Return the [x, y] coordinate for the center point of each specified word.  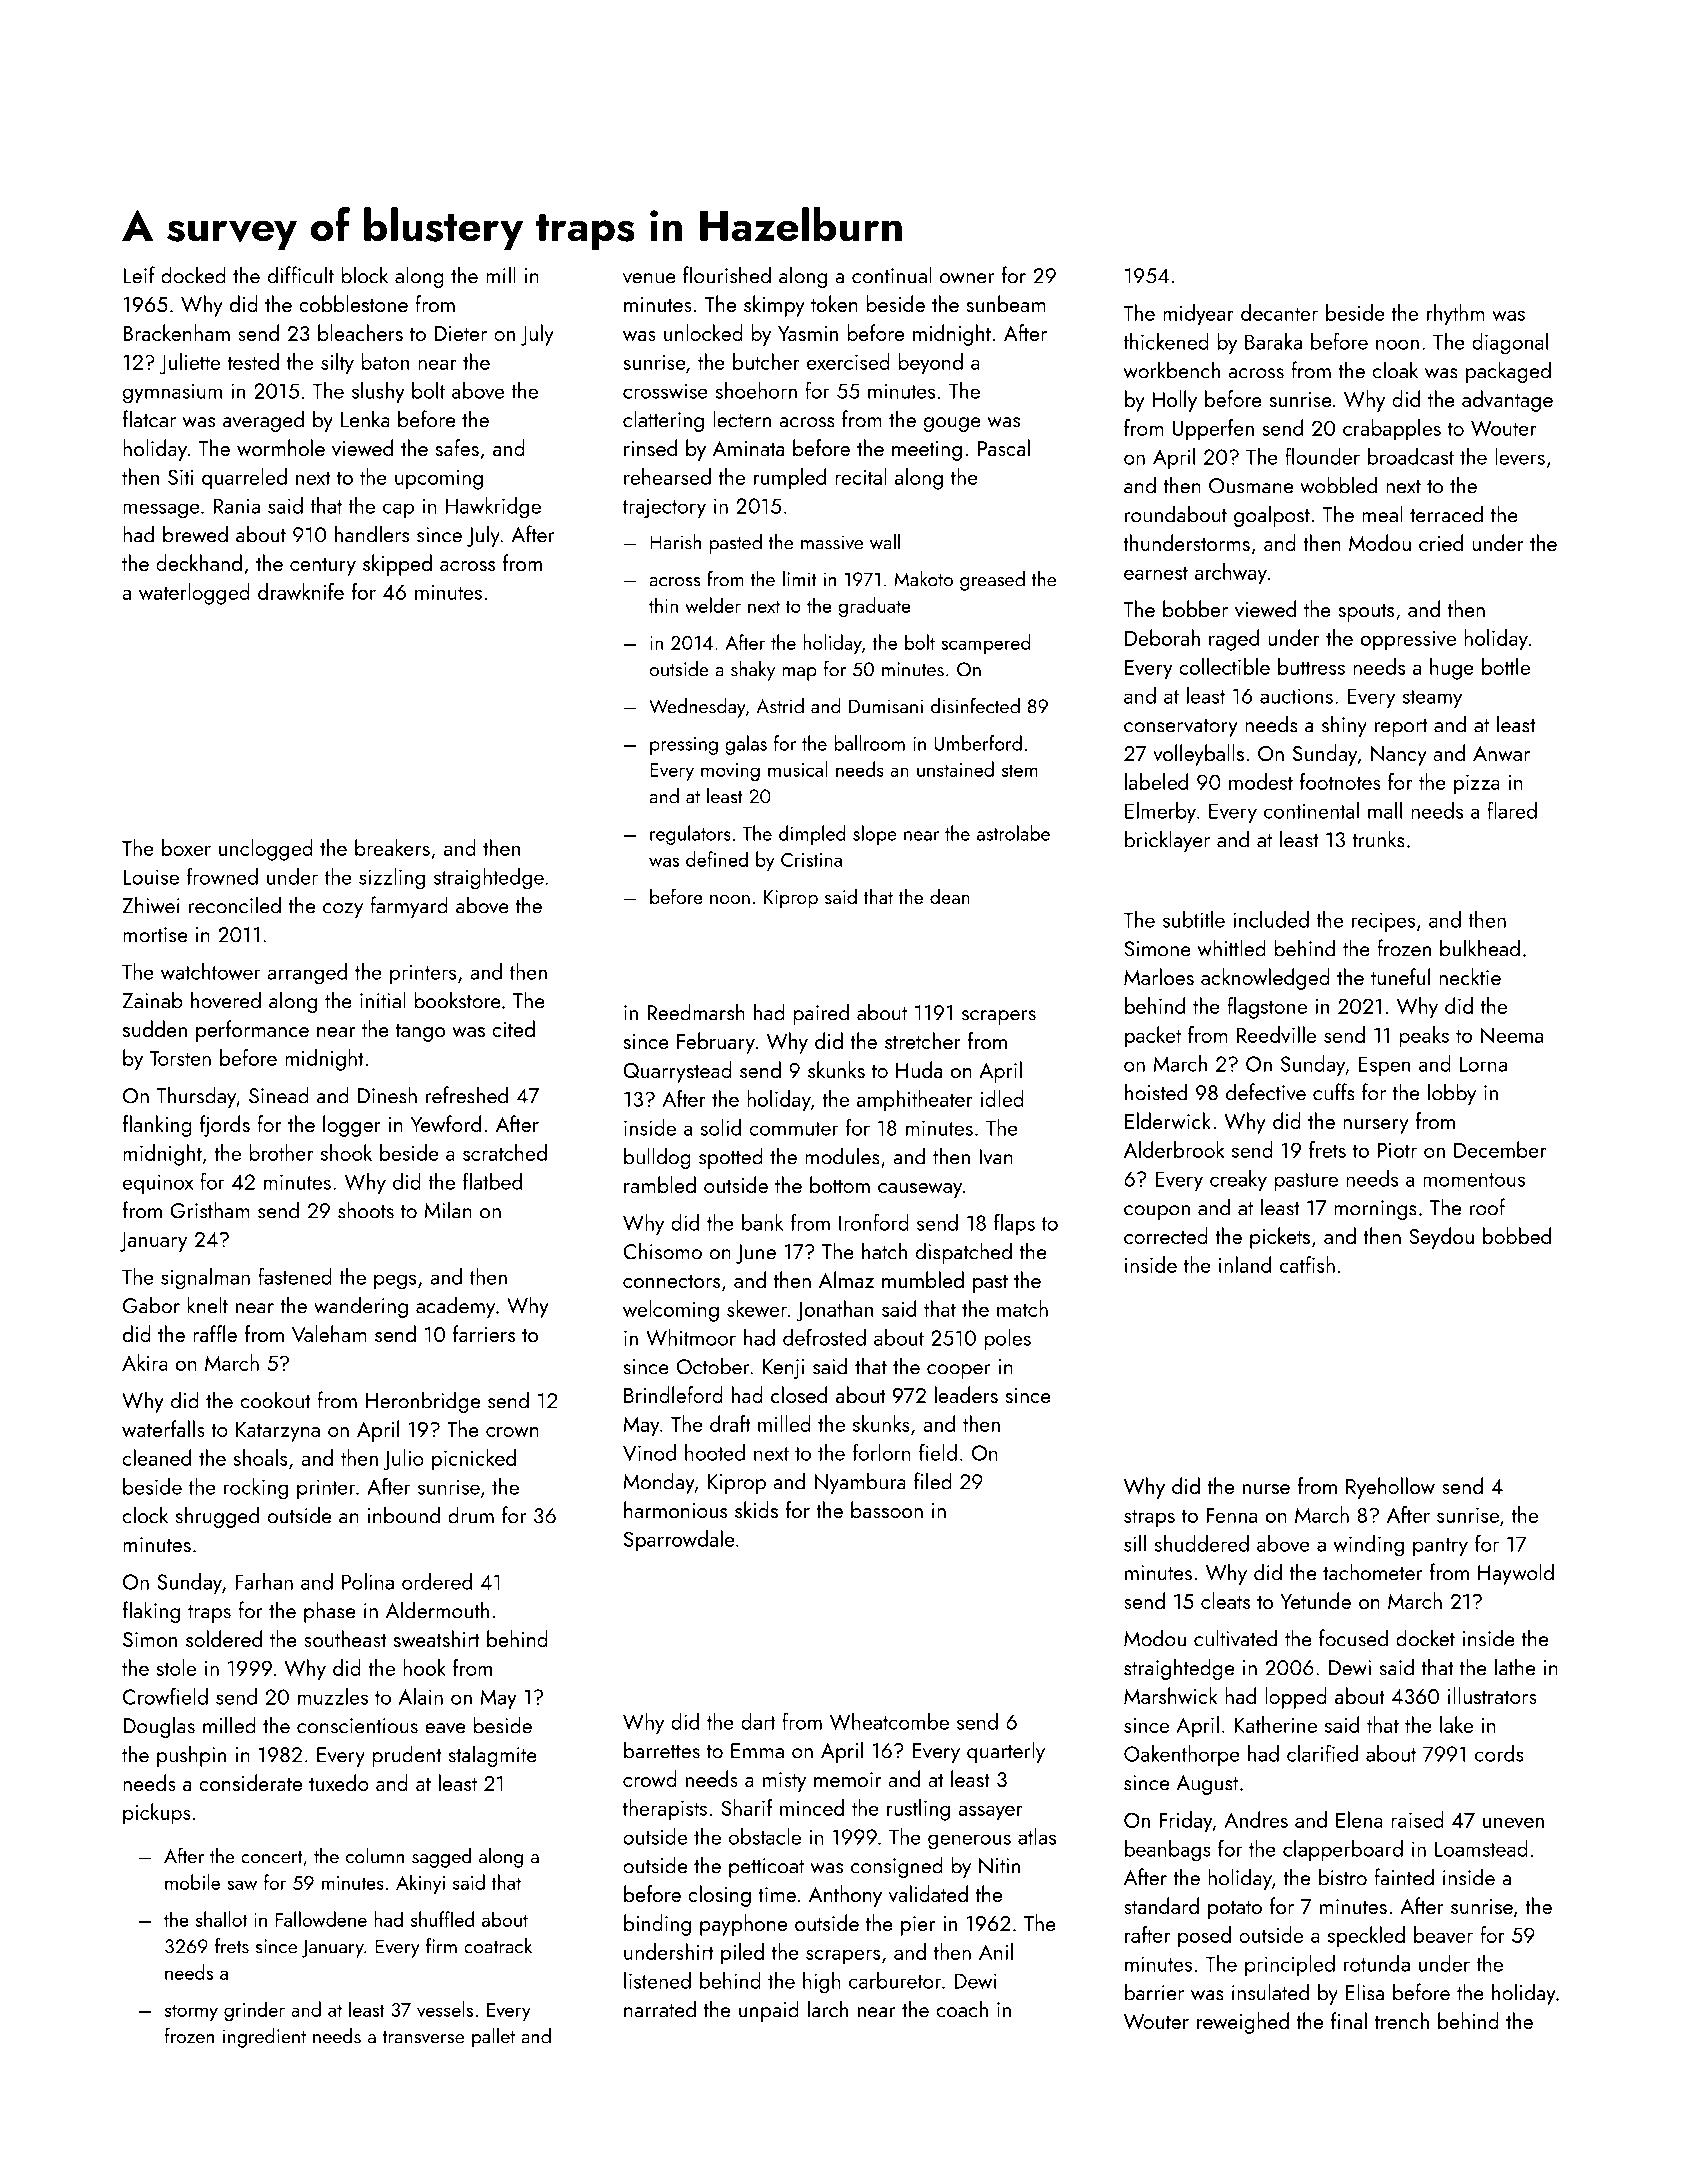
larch [828, 2009]
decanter [1279, 312]
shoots [366, 1210]
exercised [848, 361]
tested [253, 361]
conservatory [1181, 728]
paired [821, 1014]
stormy [191, 2012]
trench [1402, 2020]
